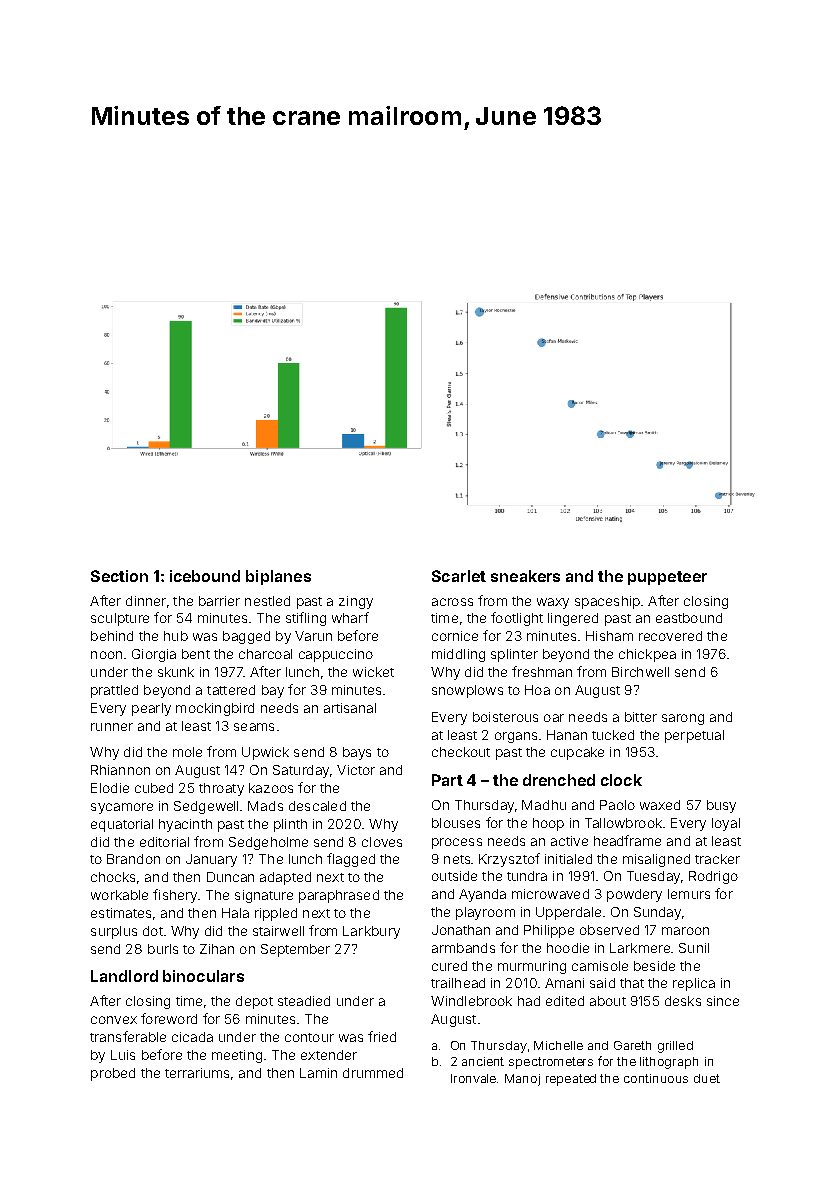 Image resolution: width=836 pixels, height=1186 pixels. Describe the element at coordinates (133, 859) in the document. I see `Brandon` at that location.
